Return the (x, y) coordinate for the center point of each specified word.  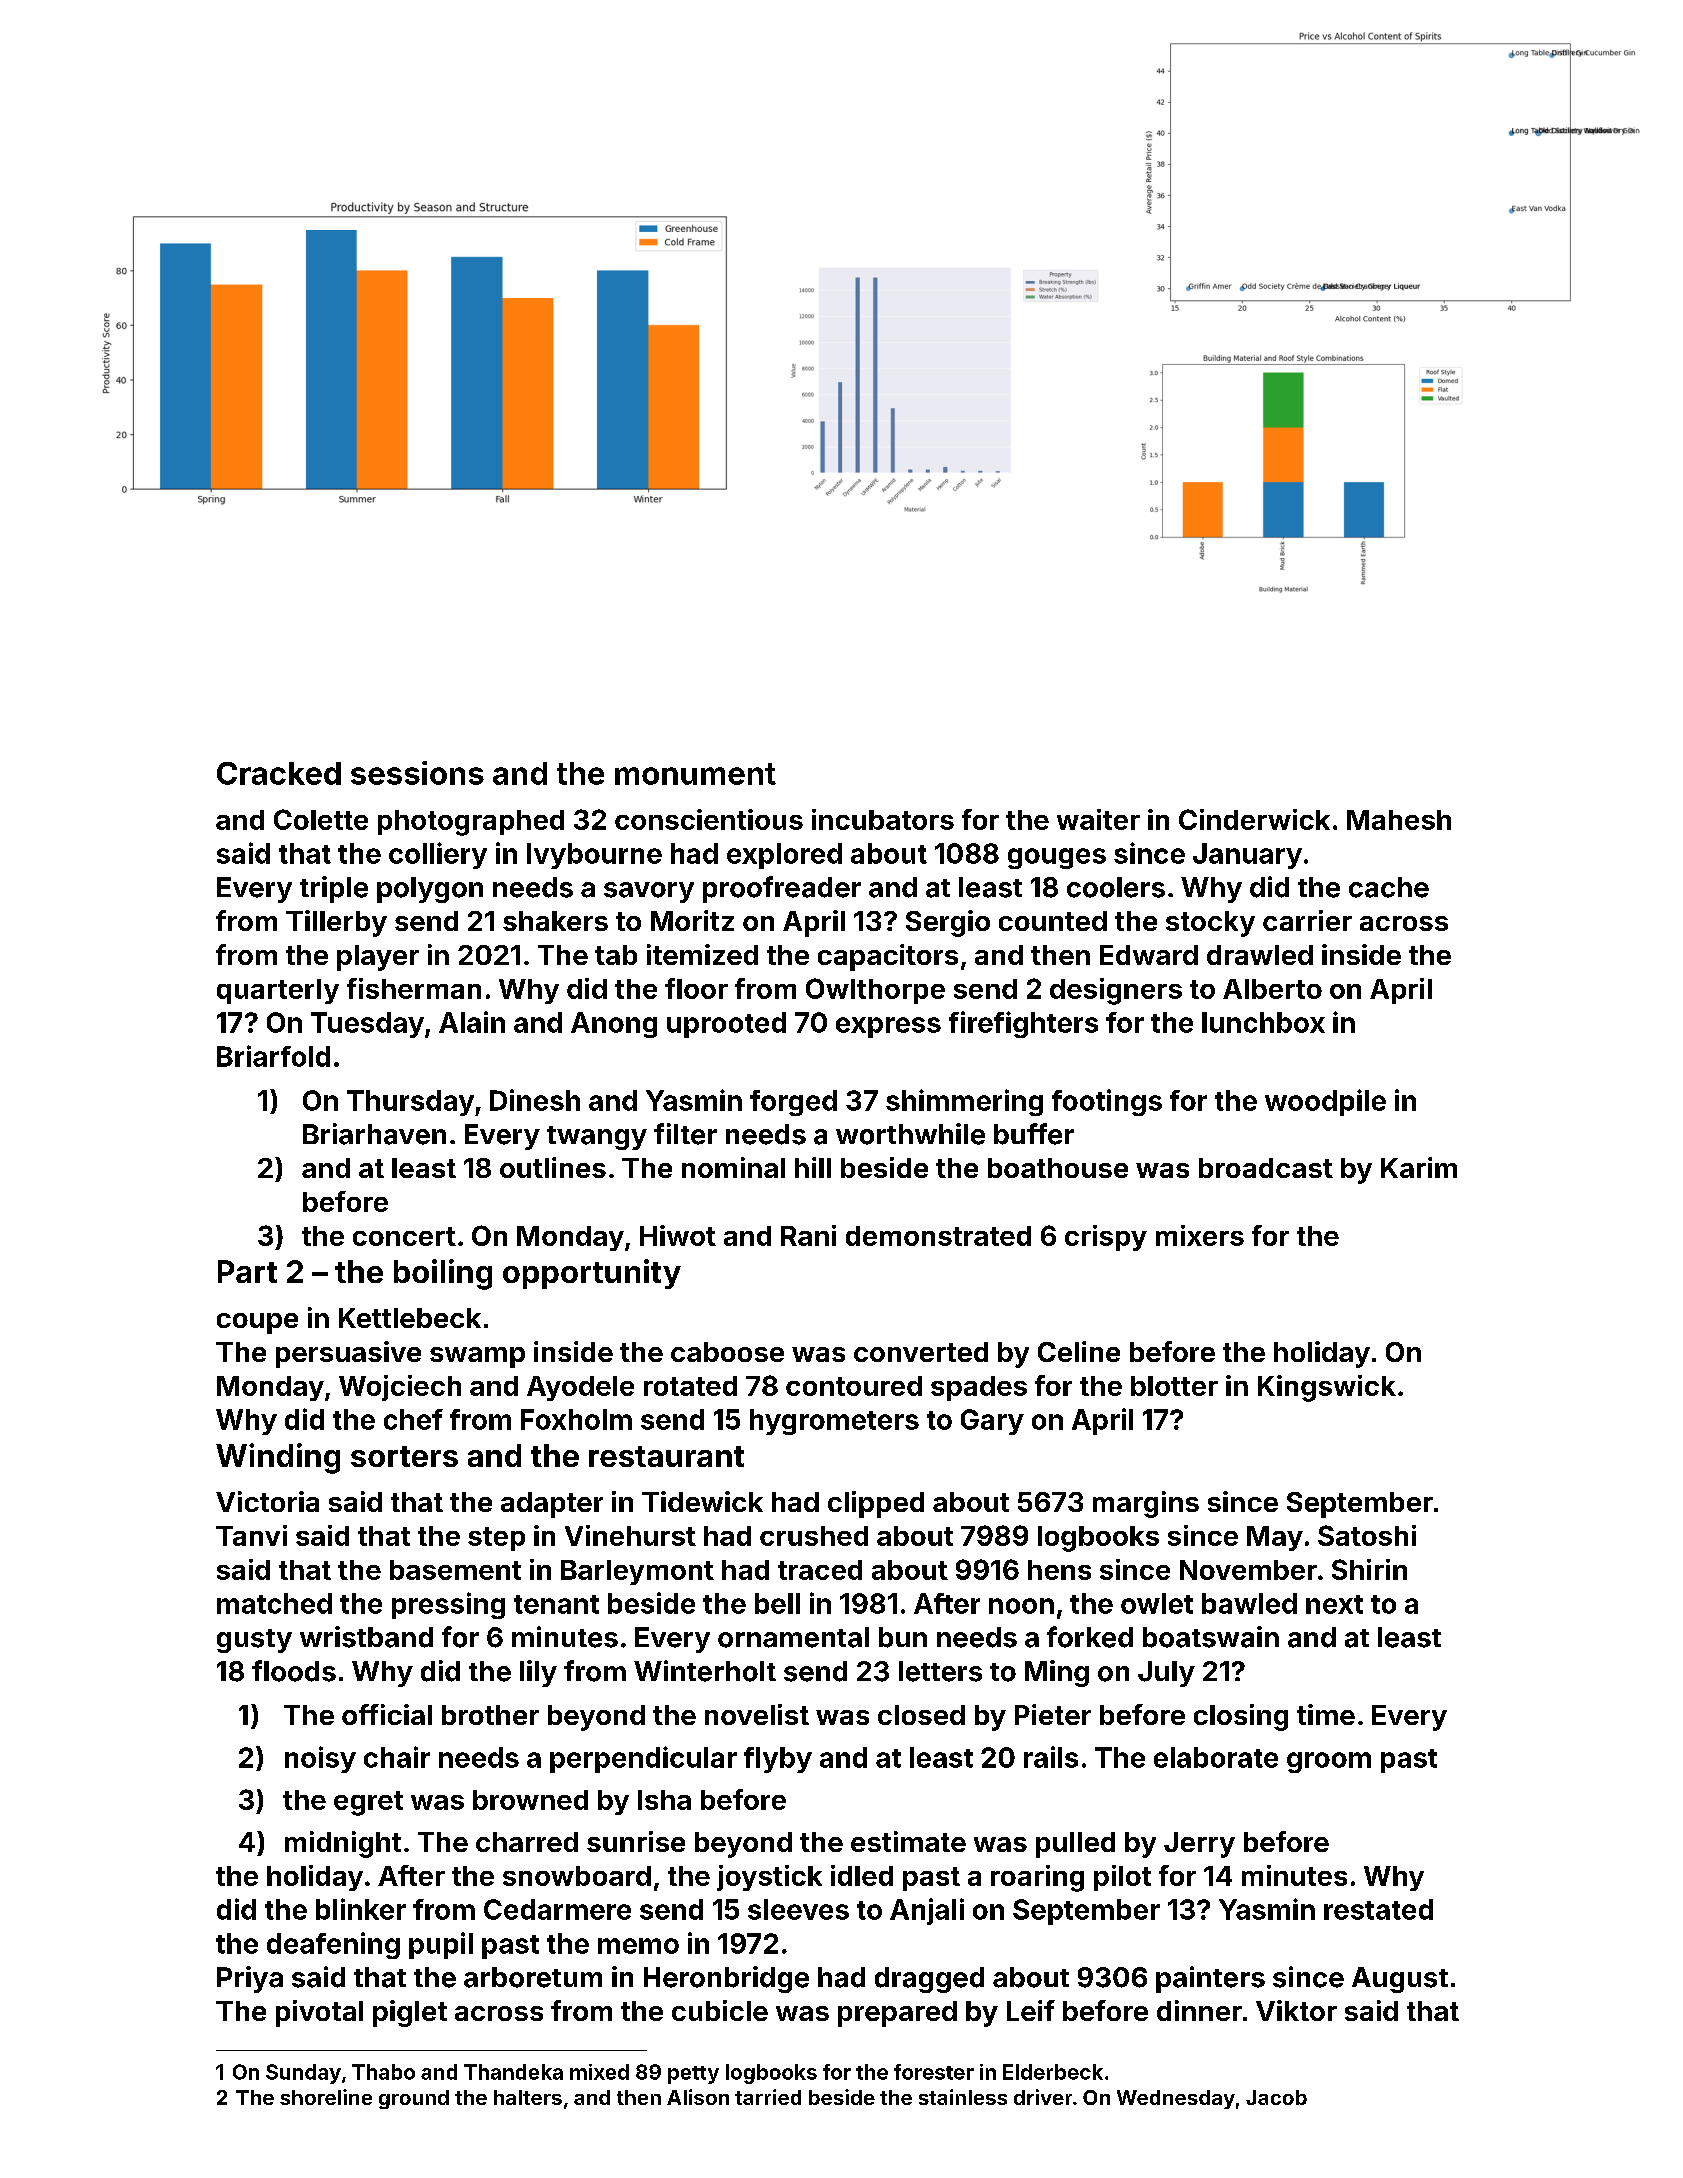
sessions (417, 773)
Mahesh (1399, 820)
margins (1146, 1504)
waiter (1098, 819)
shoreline (326, 2097)
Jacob (1276, 2097)
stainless (963, 2097)
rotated (690, 1386)
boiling (443, 1274)
